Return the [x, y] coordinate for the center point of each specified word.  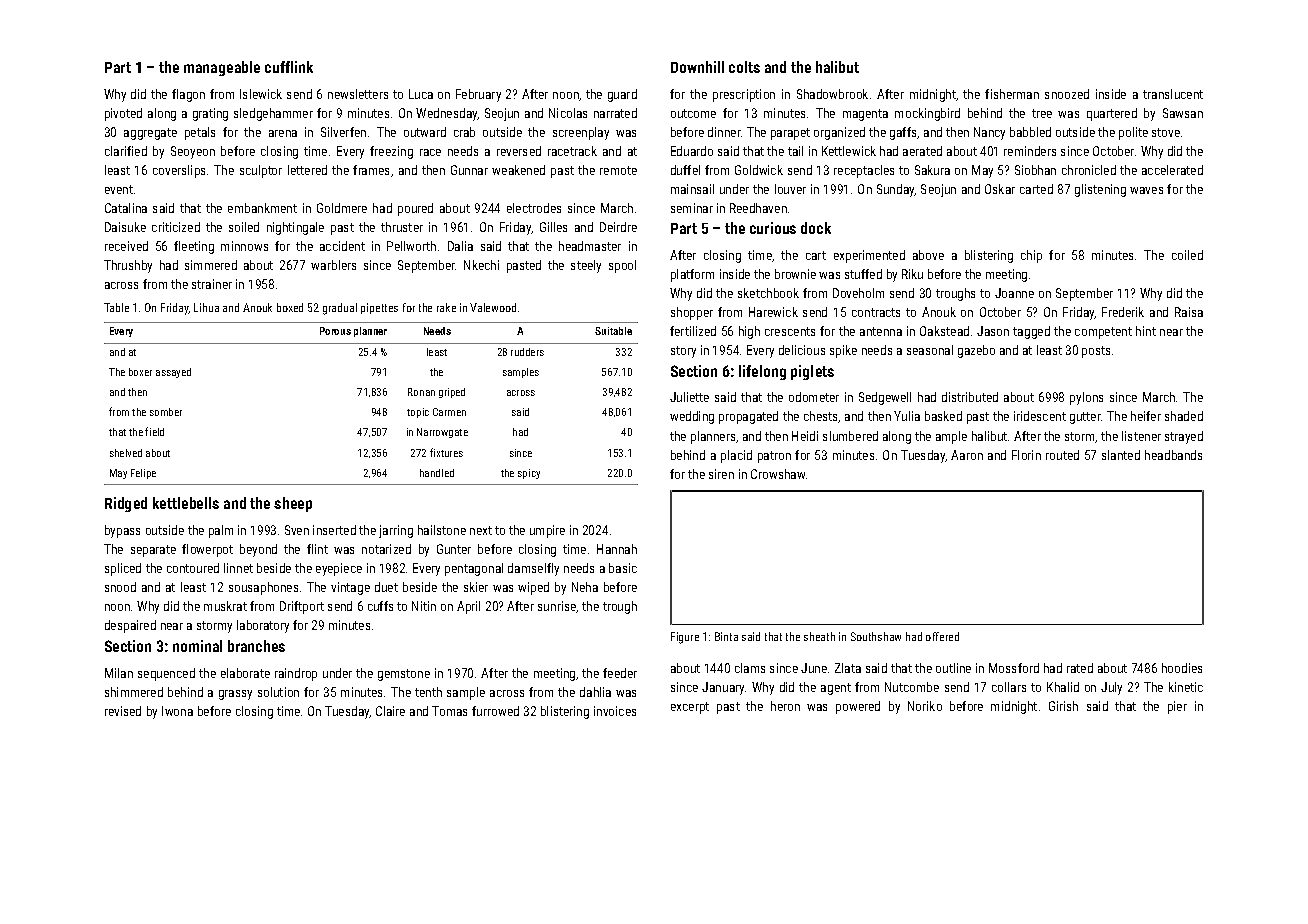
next [481, 530]
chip [1031, 256]
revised [123, 711]
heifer [1146, 416]
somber [166, 412]
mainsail [692, 189]
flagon [188, 95]
